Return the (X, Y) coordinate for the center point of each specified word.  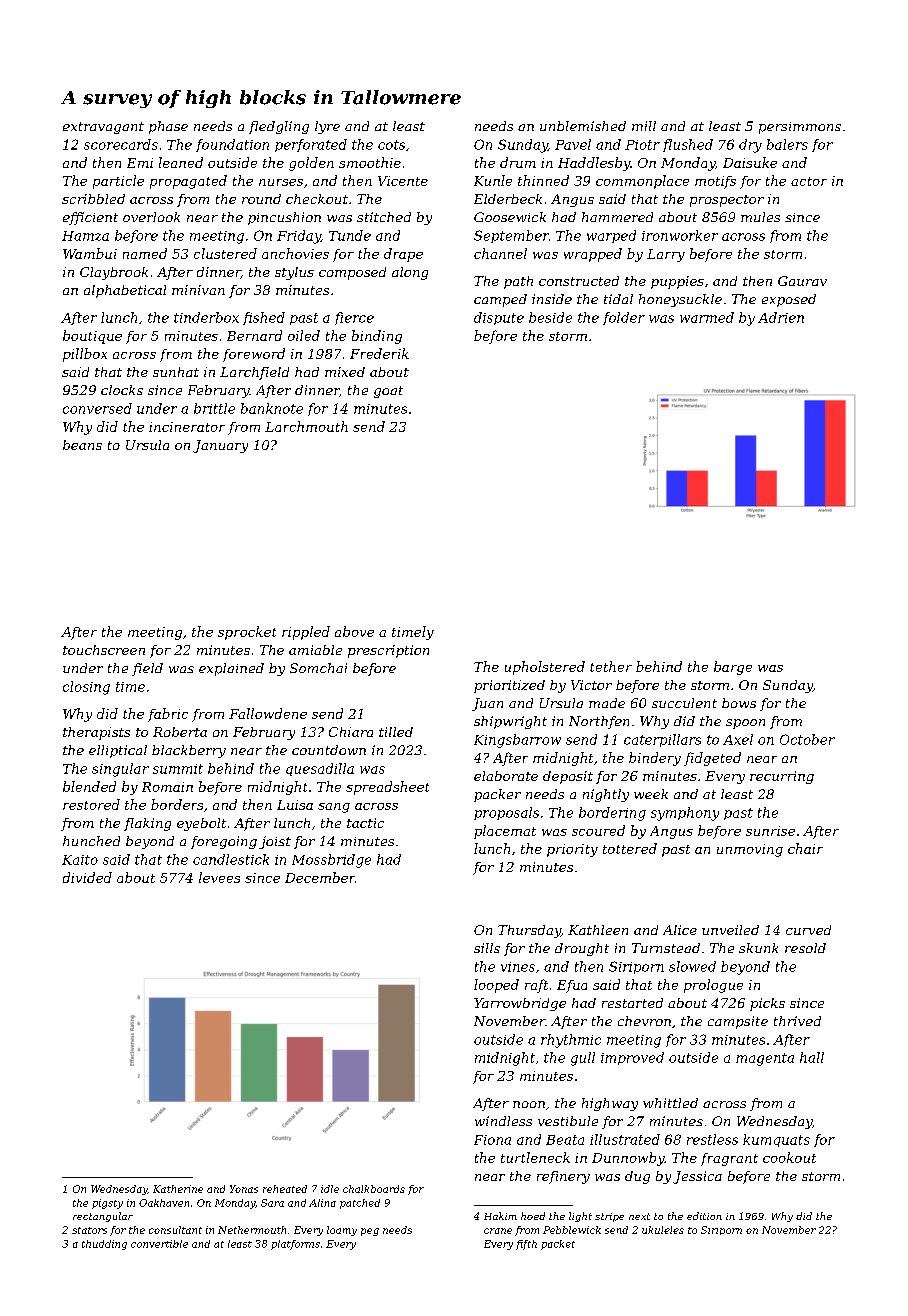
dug (637, 1177)
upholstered (545, 668)
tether (611, 666)
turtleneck (535, 1157)
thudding (104, 1245)
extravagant (103, 128)
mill (644, 126)
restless (712, 1139)
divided (87, 877)
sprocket (247, 633)
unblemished (583, 126)
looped (496, 986)
